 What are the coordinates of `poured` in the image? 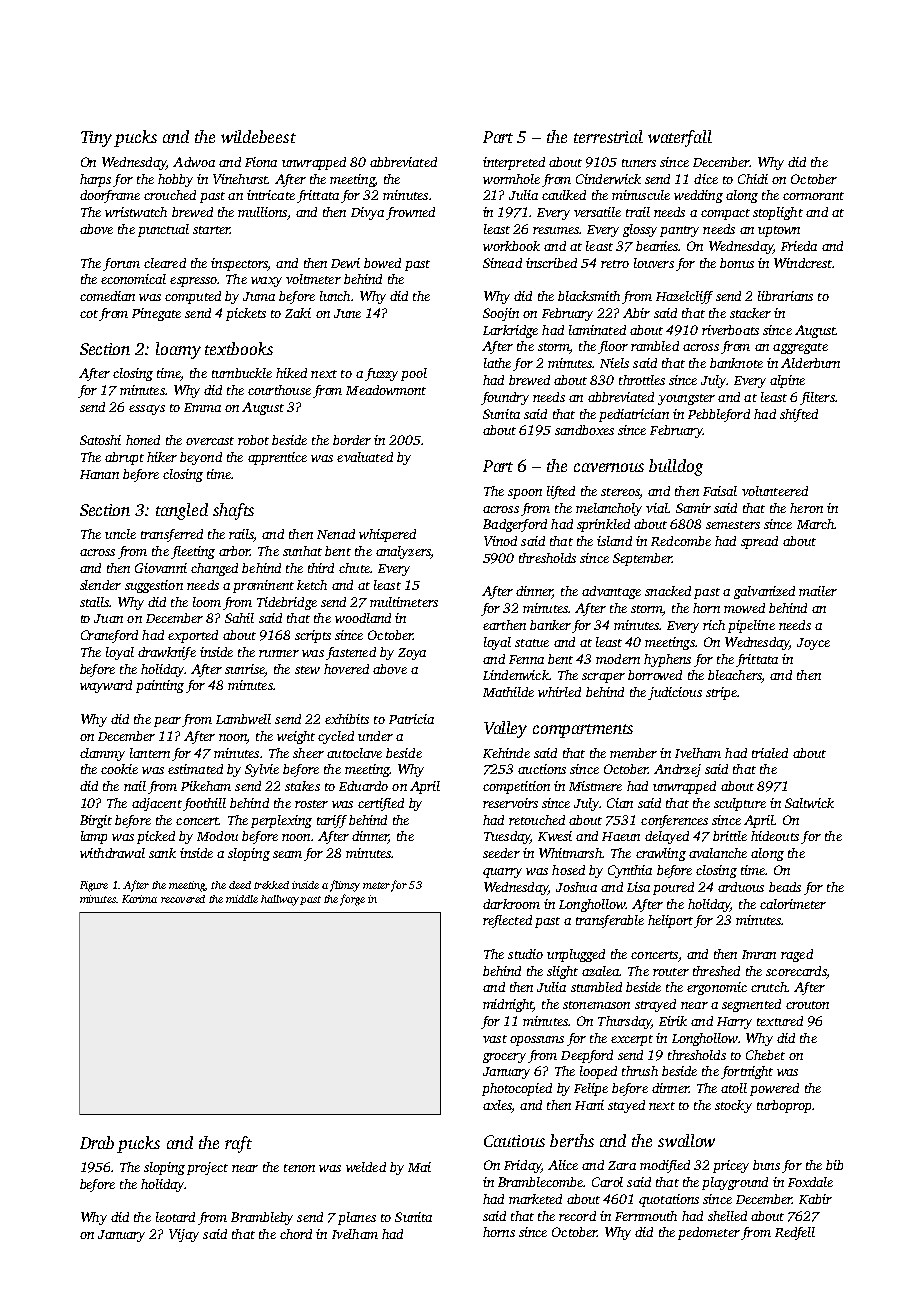 It's located at (673, 888).
